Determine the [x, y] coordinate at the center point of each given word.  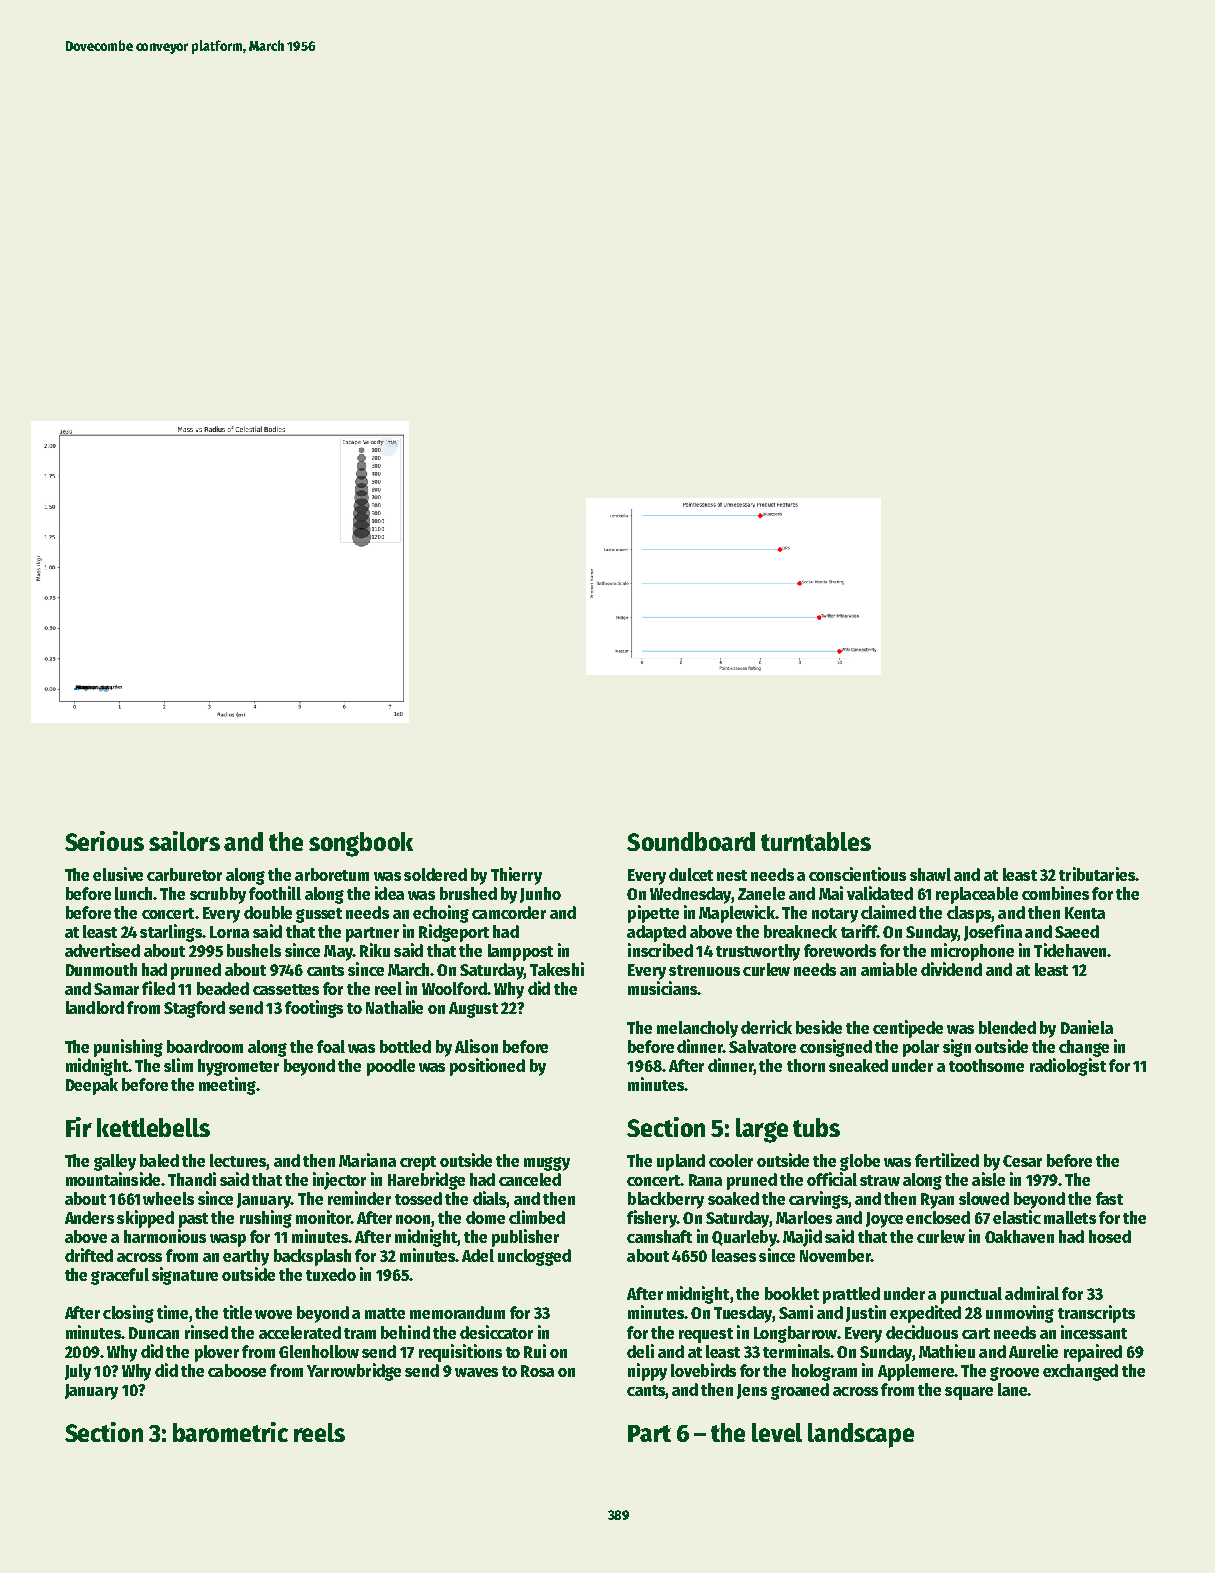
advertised [102, 950]
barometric [230, 1432]
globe [860, 1162]
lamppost [520, 952]
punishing [128, 1048]
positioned [487, 1067]
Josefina [993, 932]
